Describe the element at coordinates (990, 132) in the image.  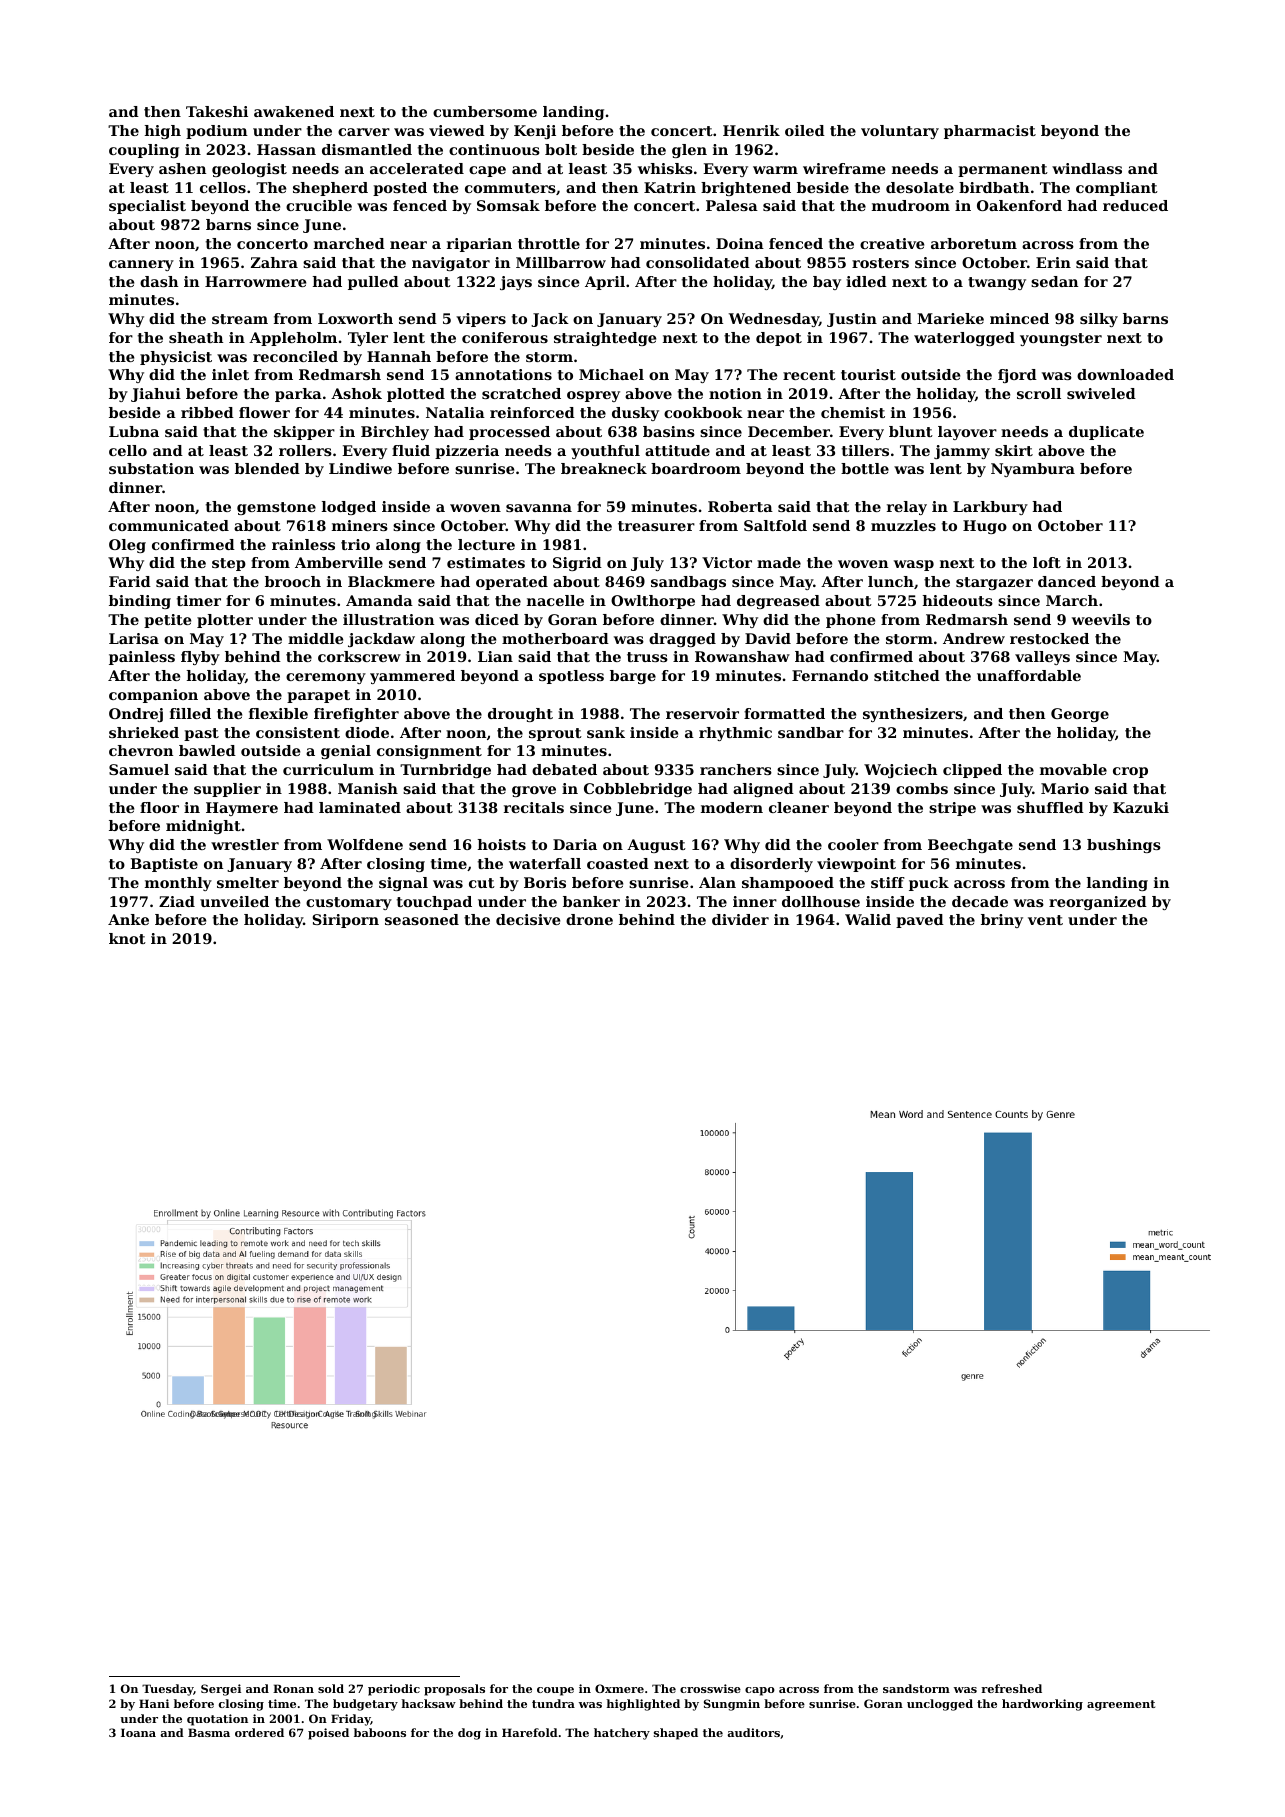
I see `pharmacist` at that location.
